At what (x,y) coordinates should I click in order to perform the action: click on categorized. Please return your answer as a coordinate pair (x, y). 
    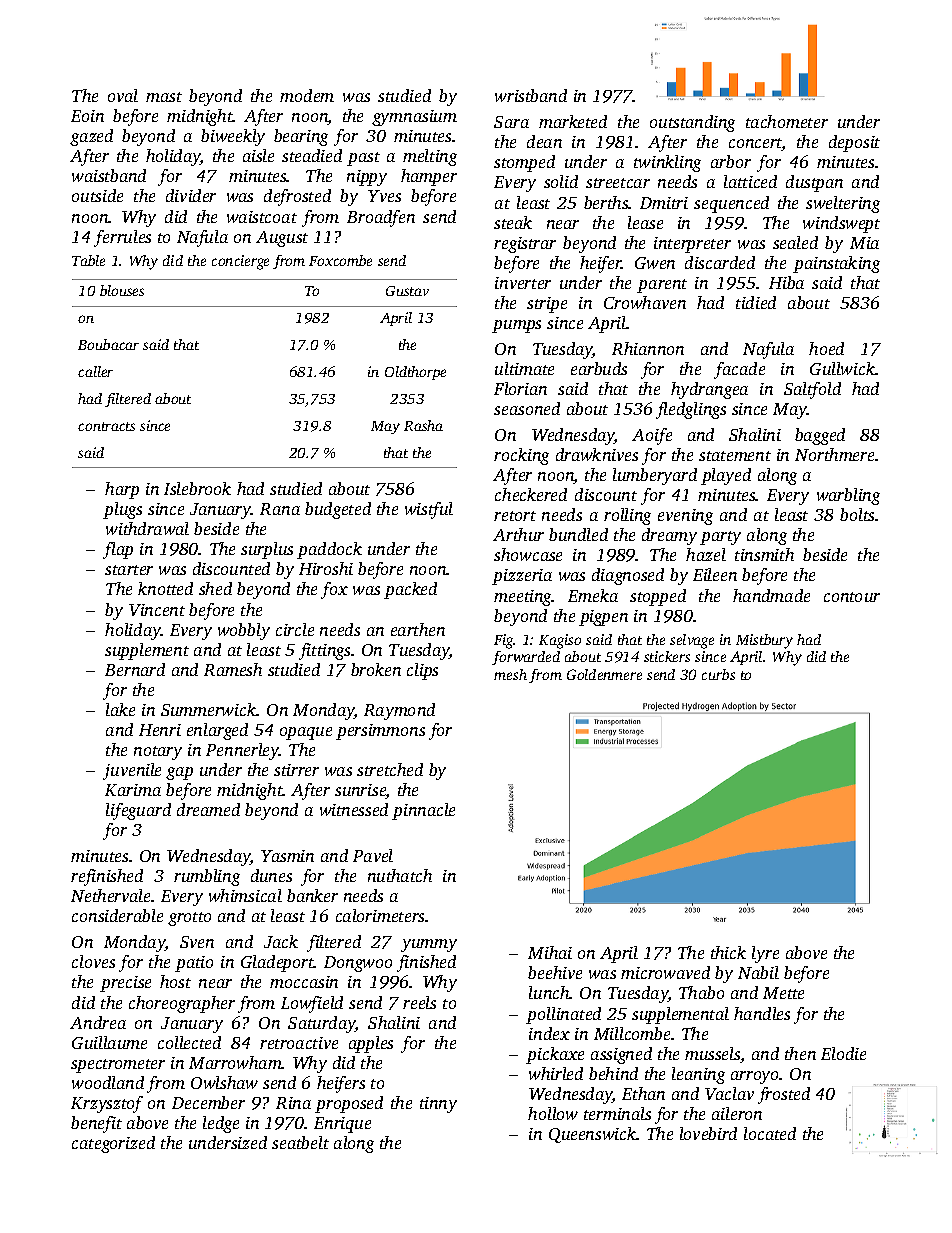
    Looking at the image, I should click on (113, 1144).
